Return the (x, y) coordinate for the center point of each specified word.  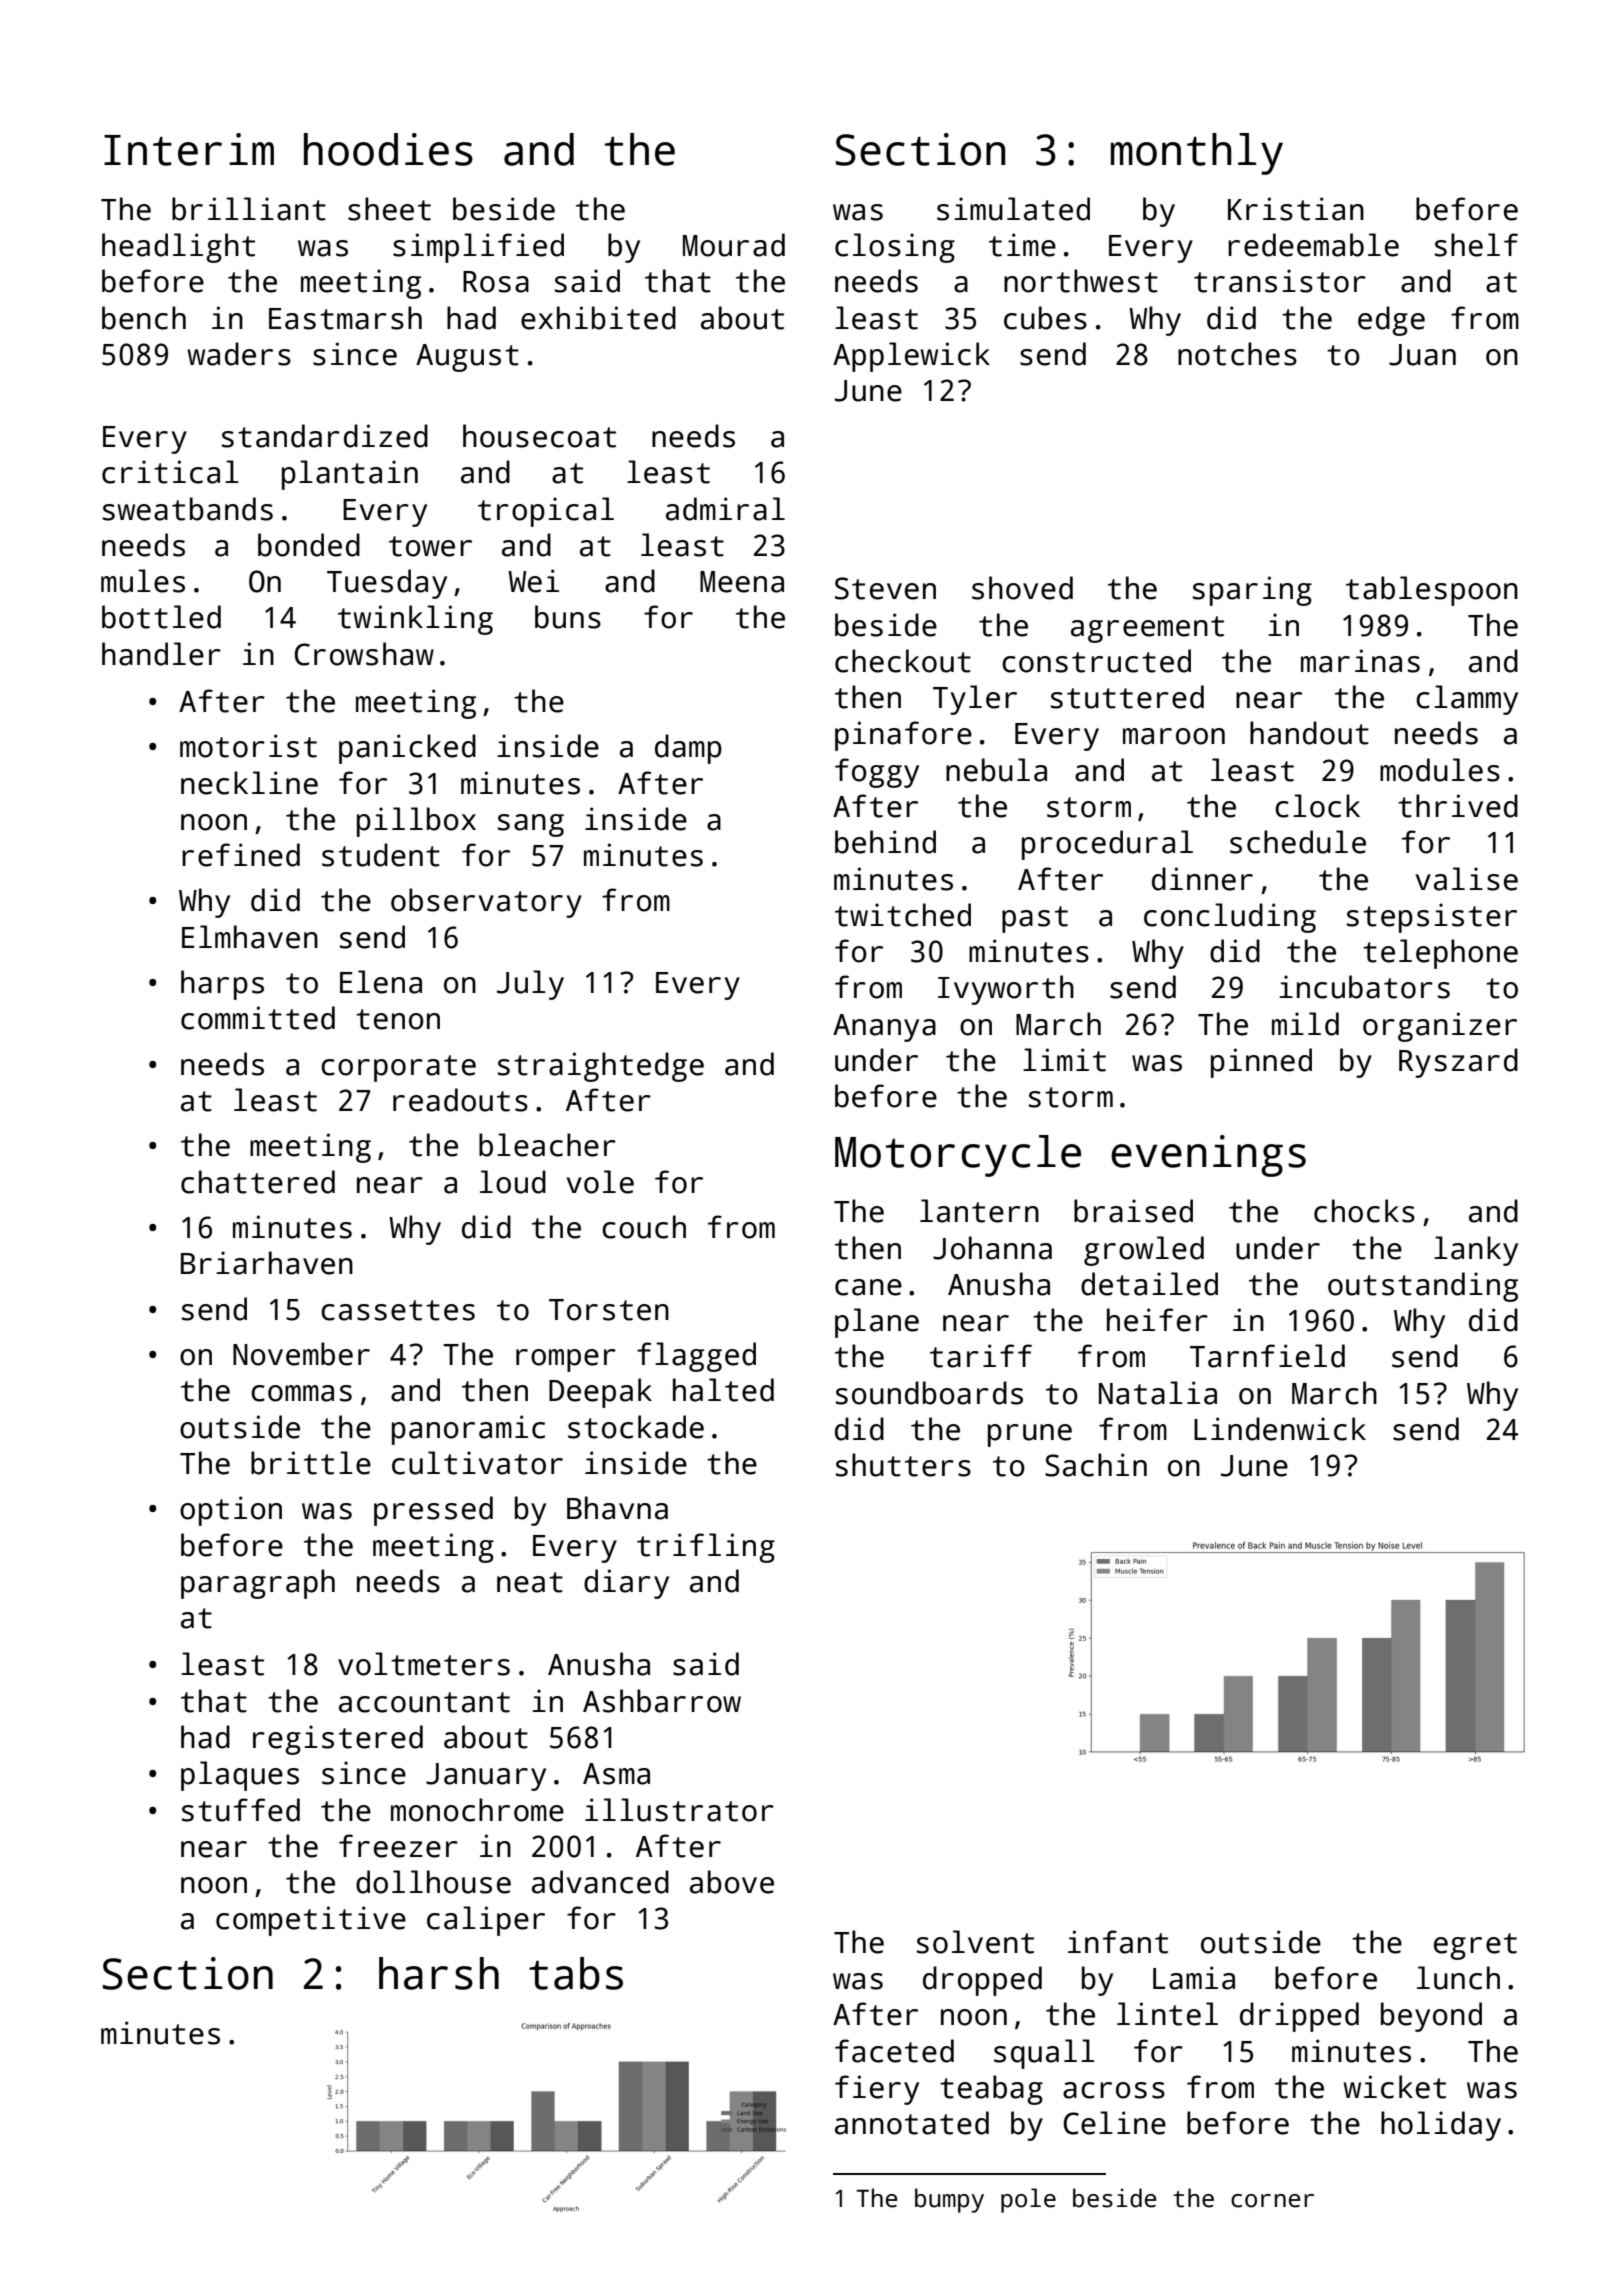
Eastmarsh (345, 318)
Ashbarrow (662, 1701)
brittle (311, 1463)
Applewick (911, 357)
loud (513, 1182)
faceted (894, 2051)
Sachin (1096, 1465)
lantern (979, 1211)
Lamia (1194, 1978)
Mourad (734, 245)
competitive (311, 1921)
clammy (1467, 700)
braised (1133, 1211)
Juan (1422, 355)
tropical (546, 512)
